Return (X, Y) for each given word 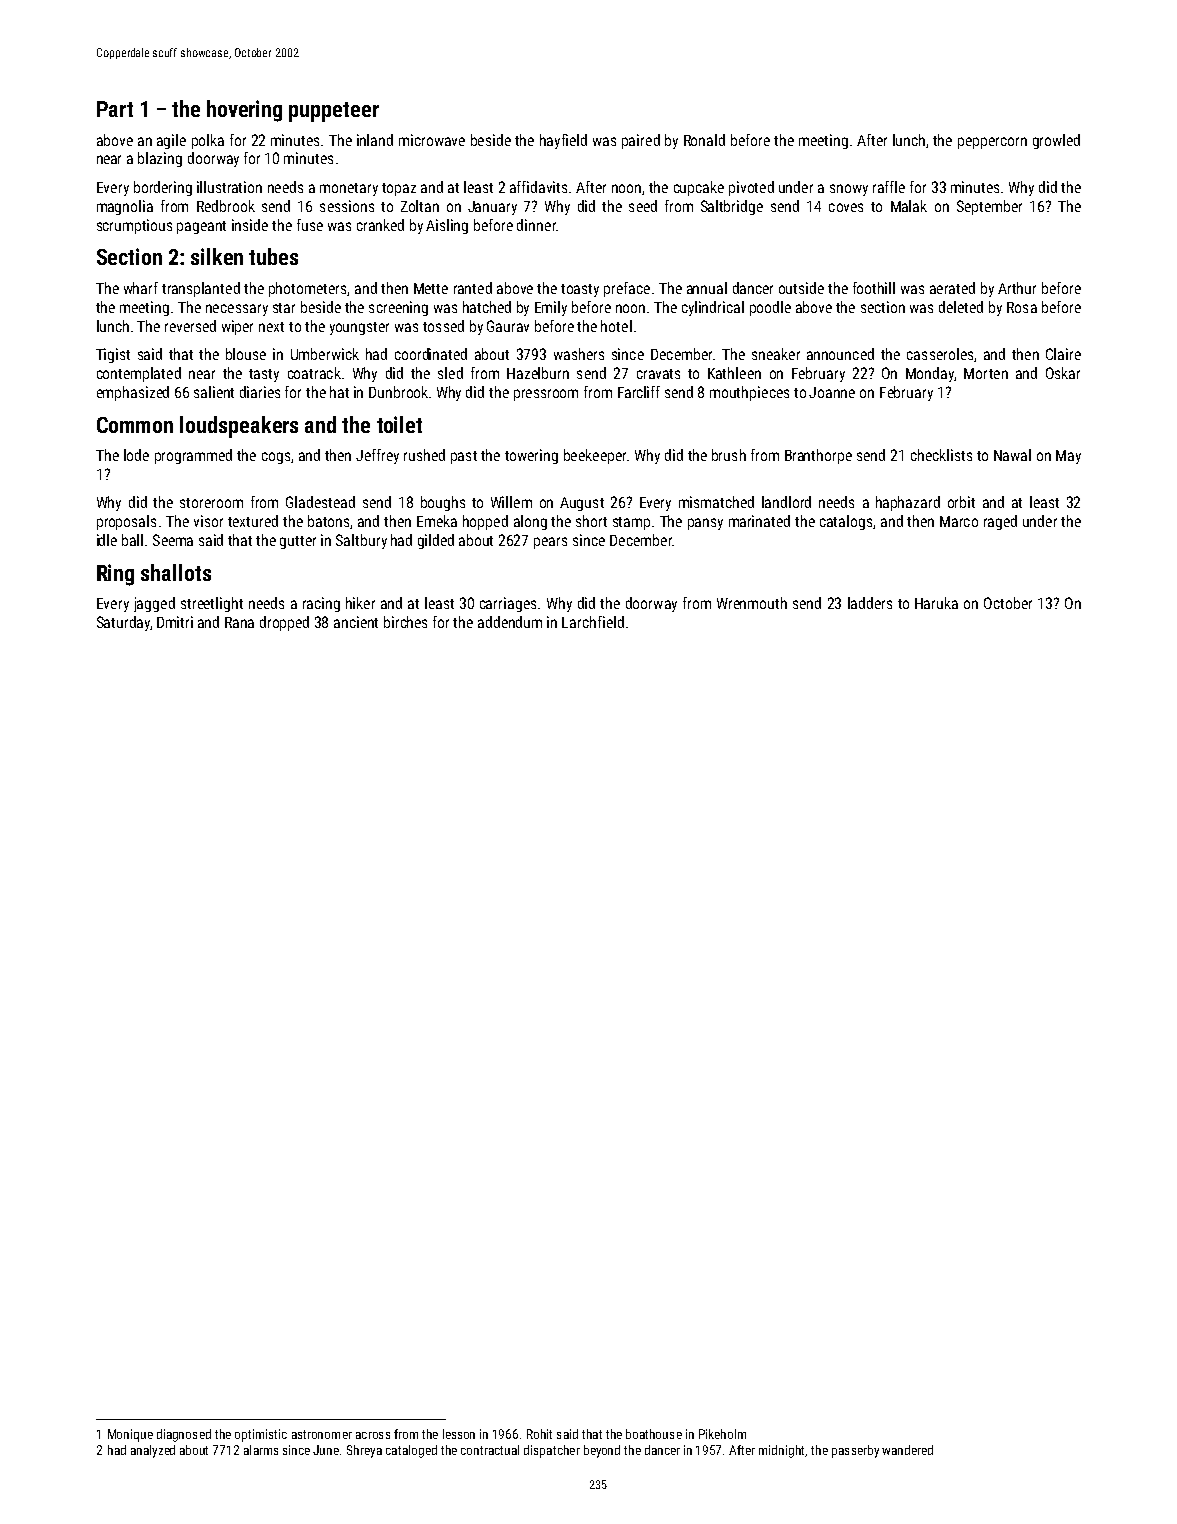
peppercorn (992, 143)
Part (115, 109)
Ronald (704, 140)
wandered (907, 1450)
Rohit (539, 1434)
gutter (298, 542)
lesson (459, 1434)
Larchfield (593, 622)
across (373, 1435)
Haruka (936, 603)
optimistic (261, 1435)
